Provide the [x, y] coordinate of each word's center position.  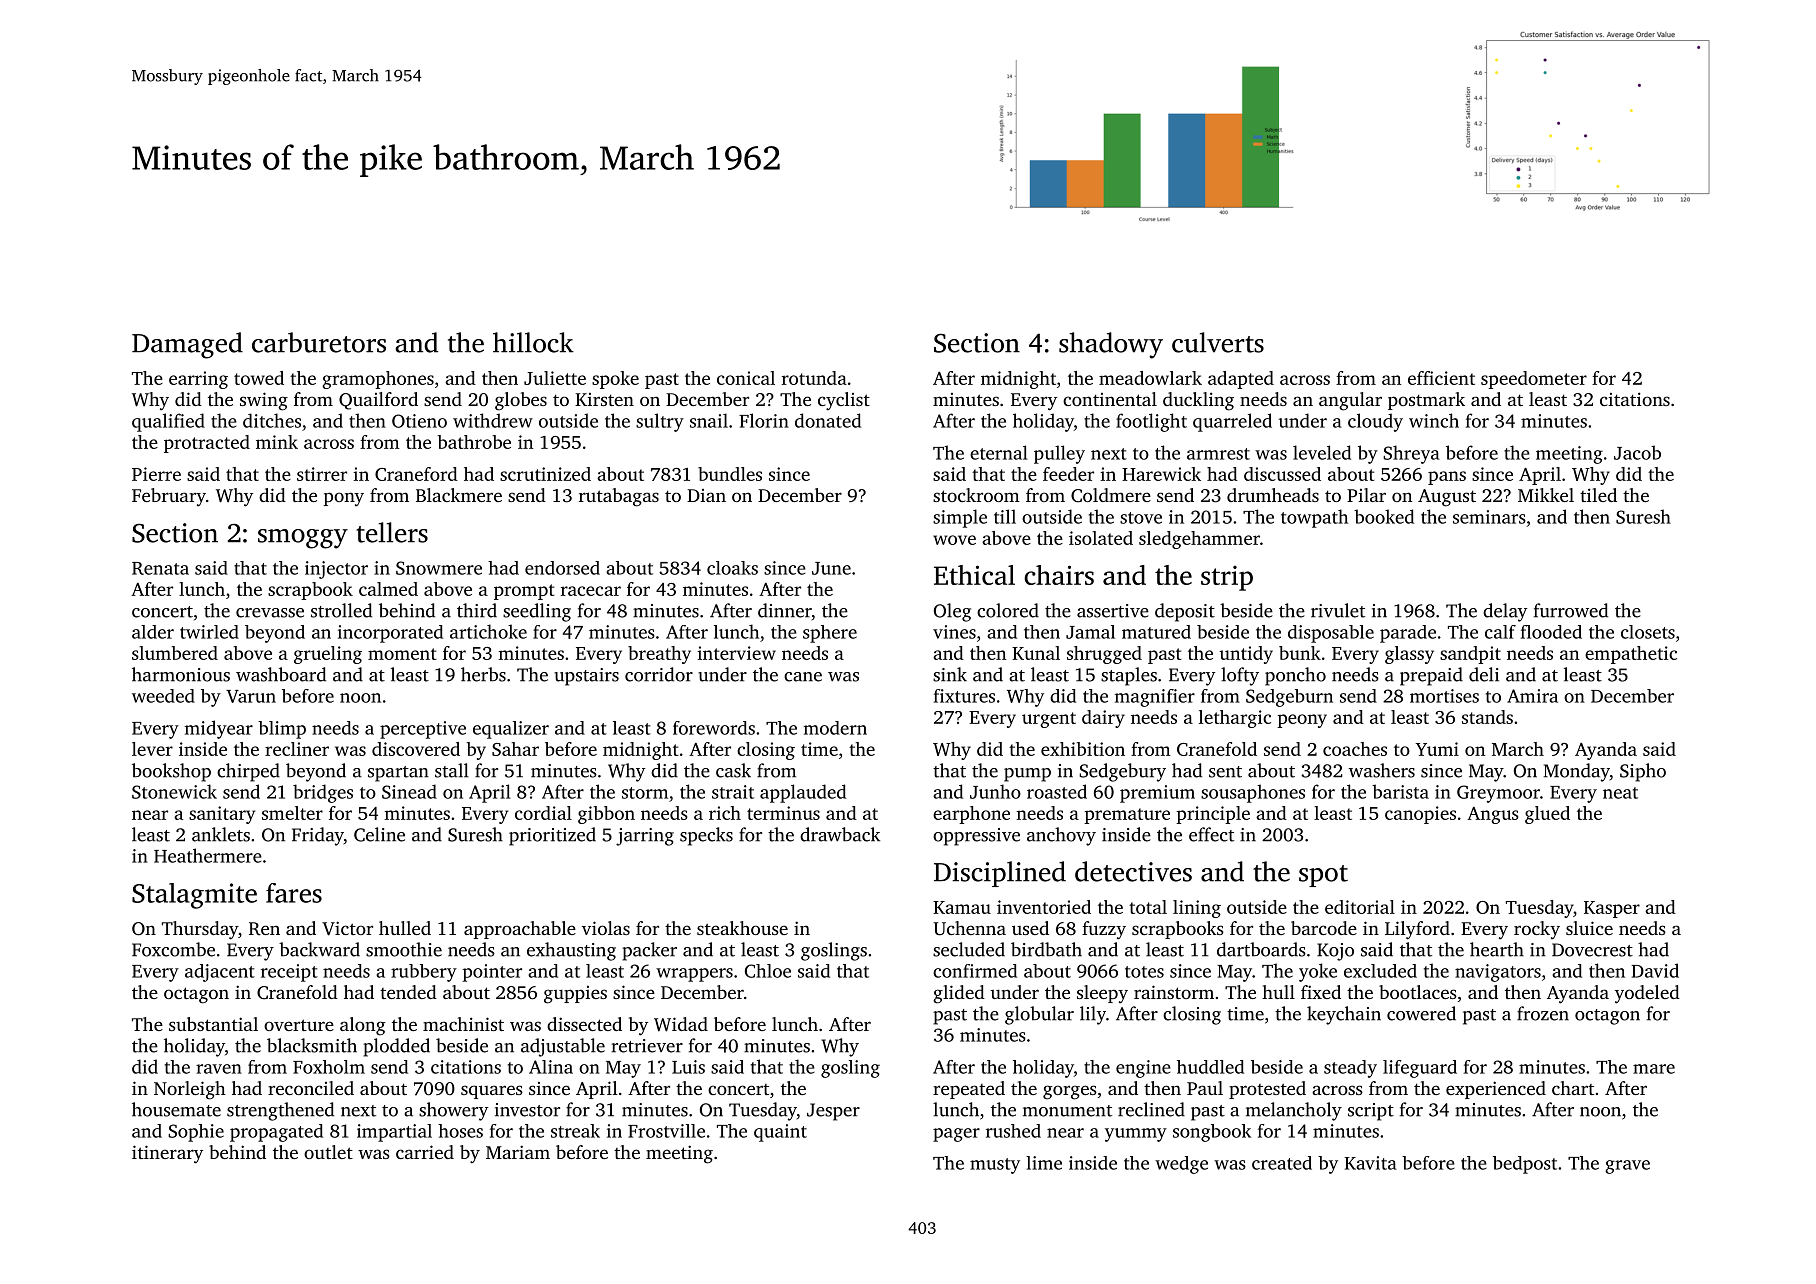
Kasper [1612, 909]
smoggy [303, 539]
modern [835, 728]
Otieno [419, 421]
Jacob [1637, 452]
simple [960, 518]
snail [709, 420]
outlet [328, 1152]
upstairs [586, 677]
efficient [1441, 378]
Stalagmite [194, 896]
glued [1547, 815]
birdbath [1046, 949]
